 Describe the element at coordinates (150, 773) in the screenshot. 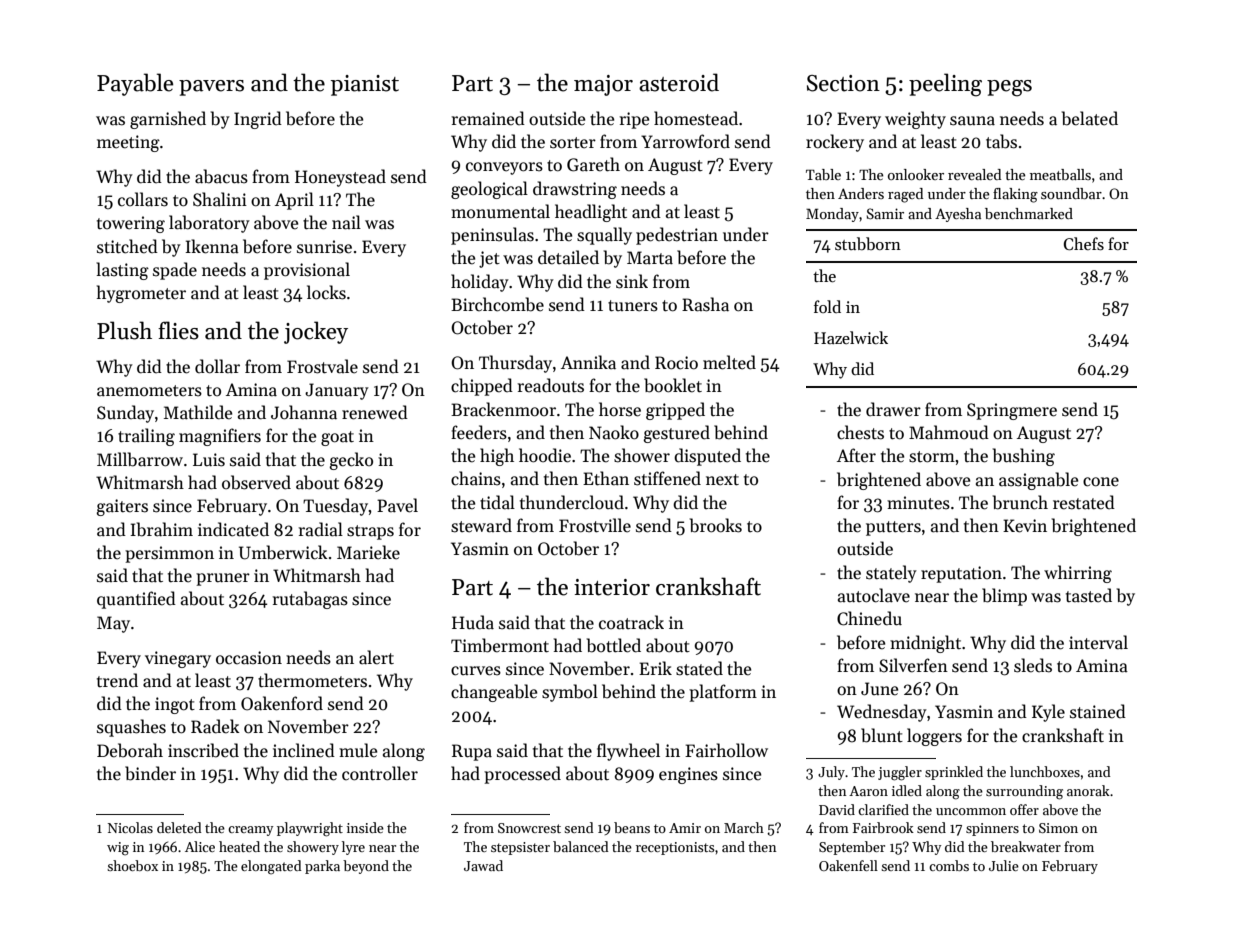

I see `binder` at that location.
